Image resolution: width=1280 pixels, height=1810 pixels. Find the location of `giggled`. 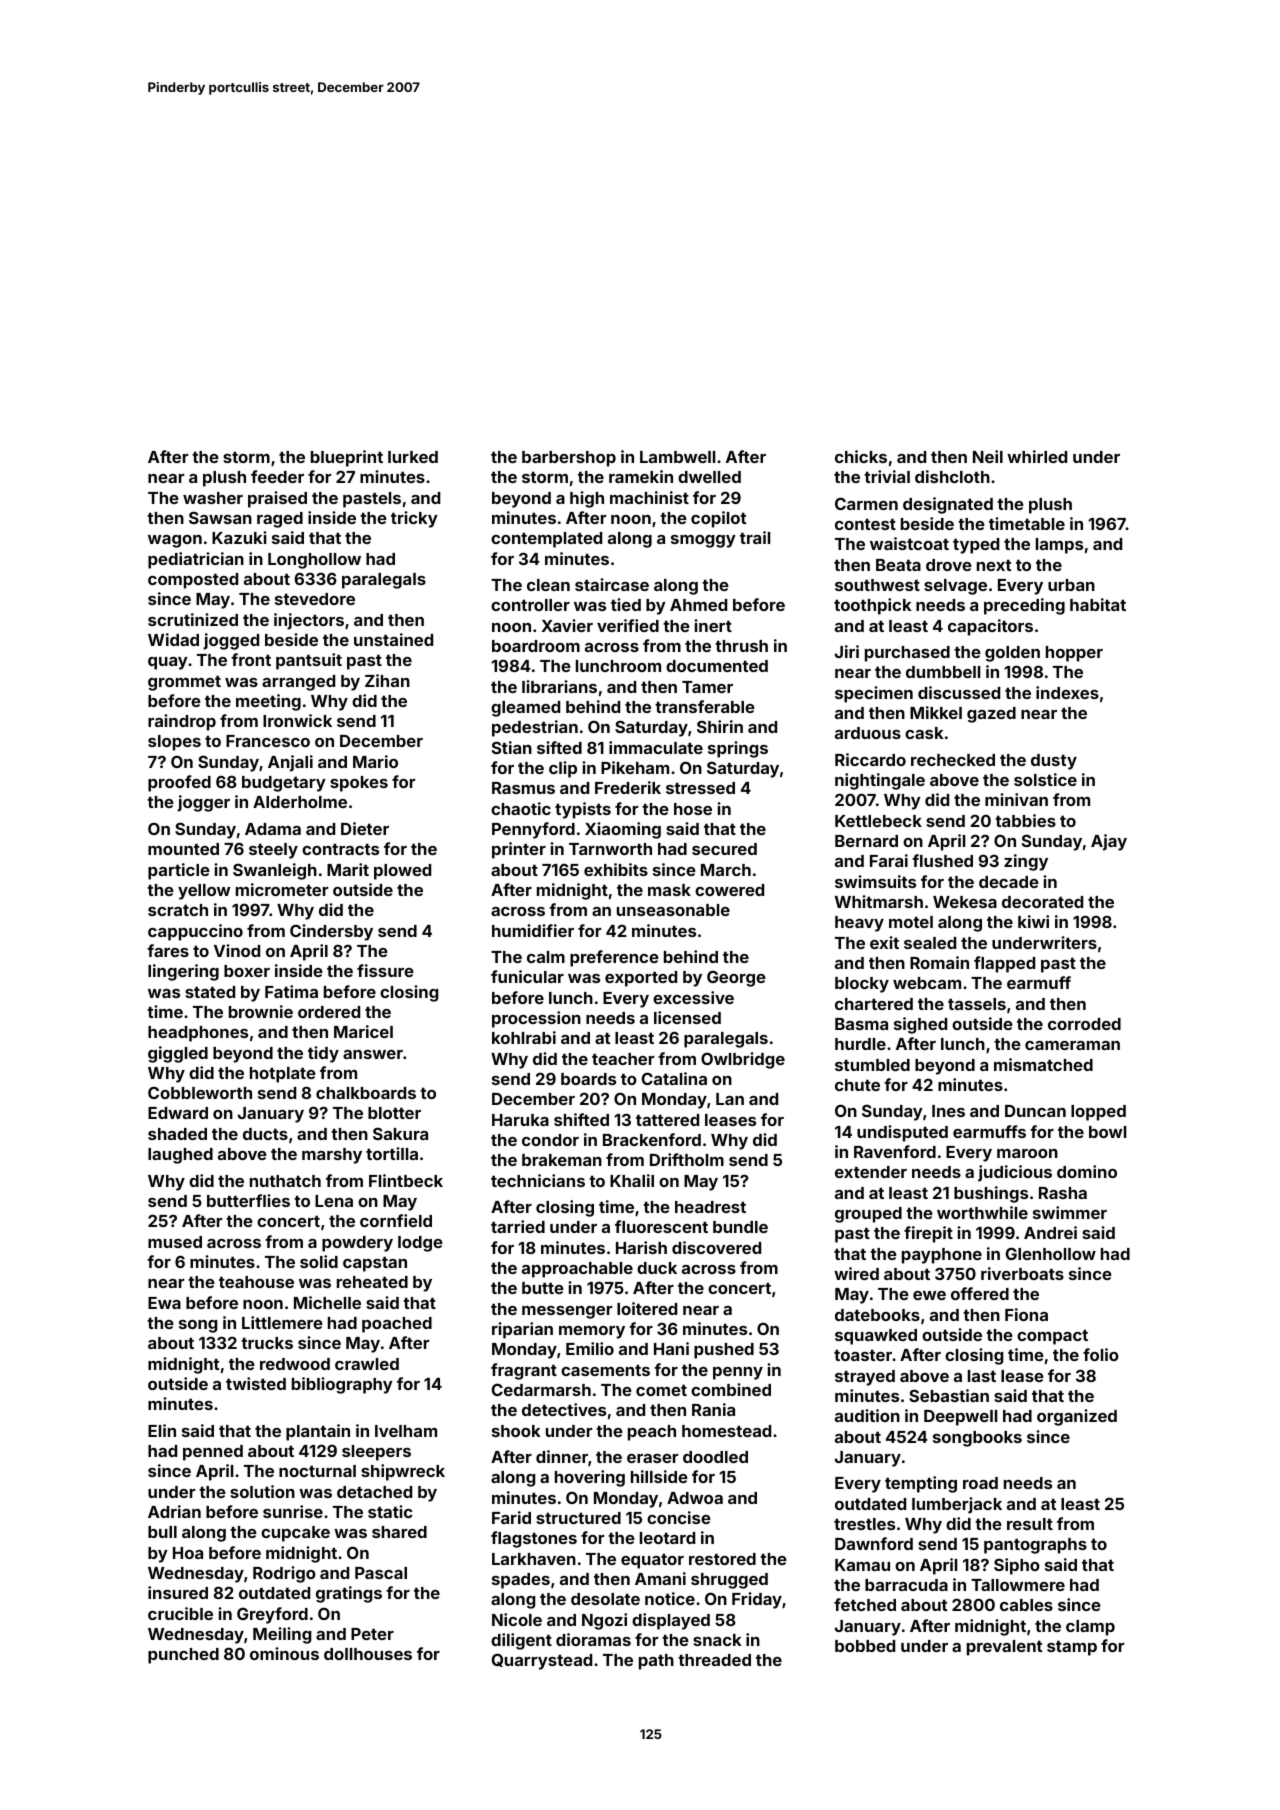

giggled is located at coordinates (178, 1054).
